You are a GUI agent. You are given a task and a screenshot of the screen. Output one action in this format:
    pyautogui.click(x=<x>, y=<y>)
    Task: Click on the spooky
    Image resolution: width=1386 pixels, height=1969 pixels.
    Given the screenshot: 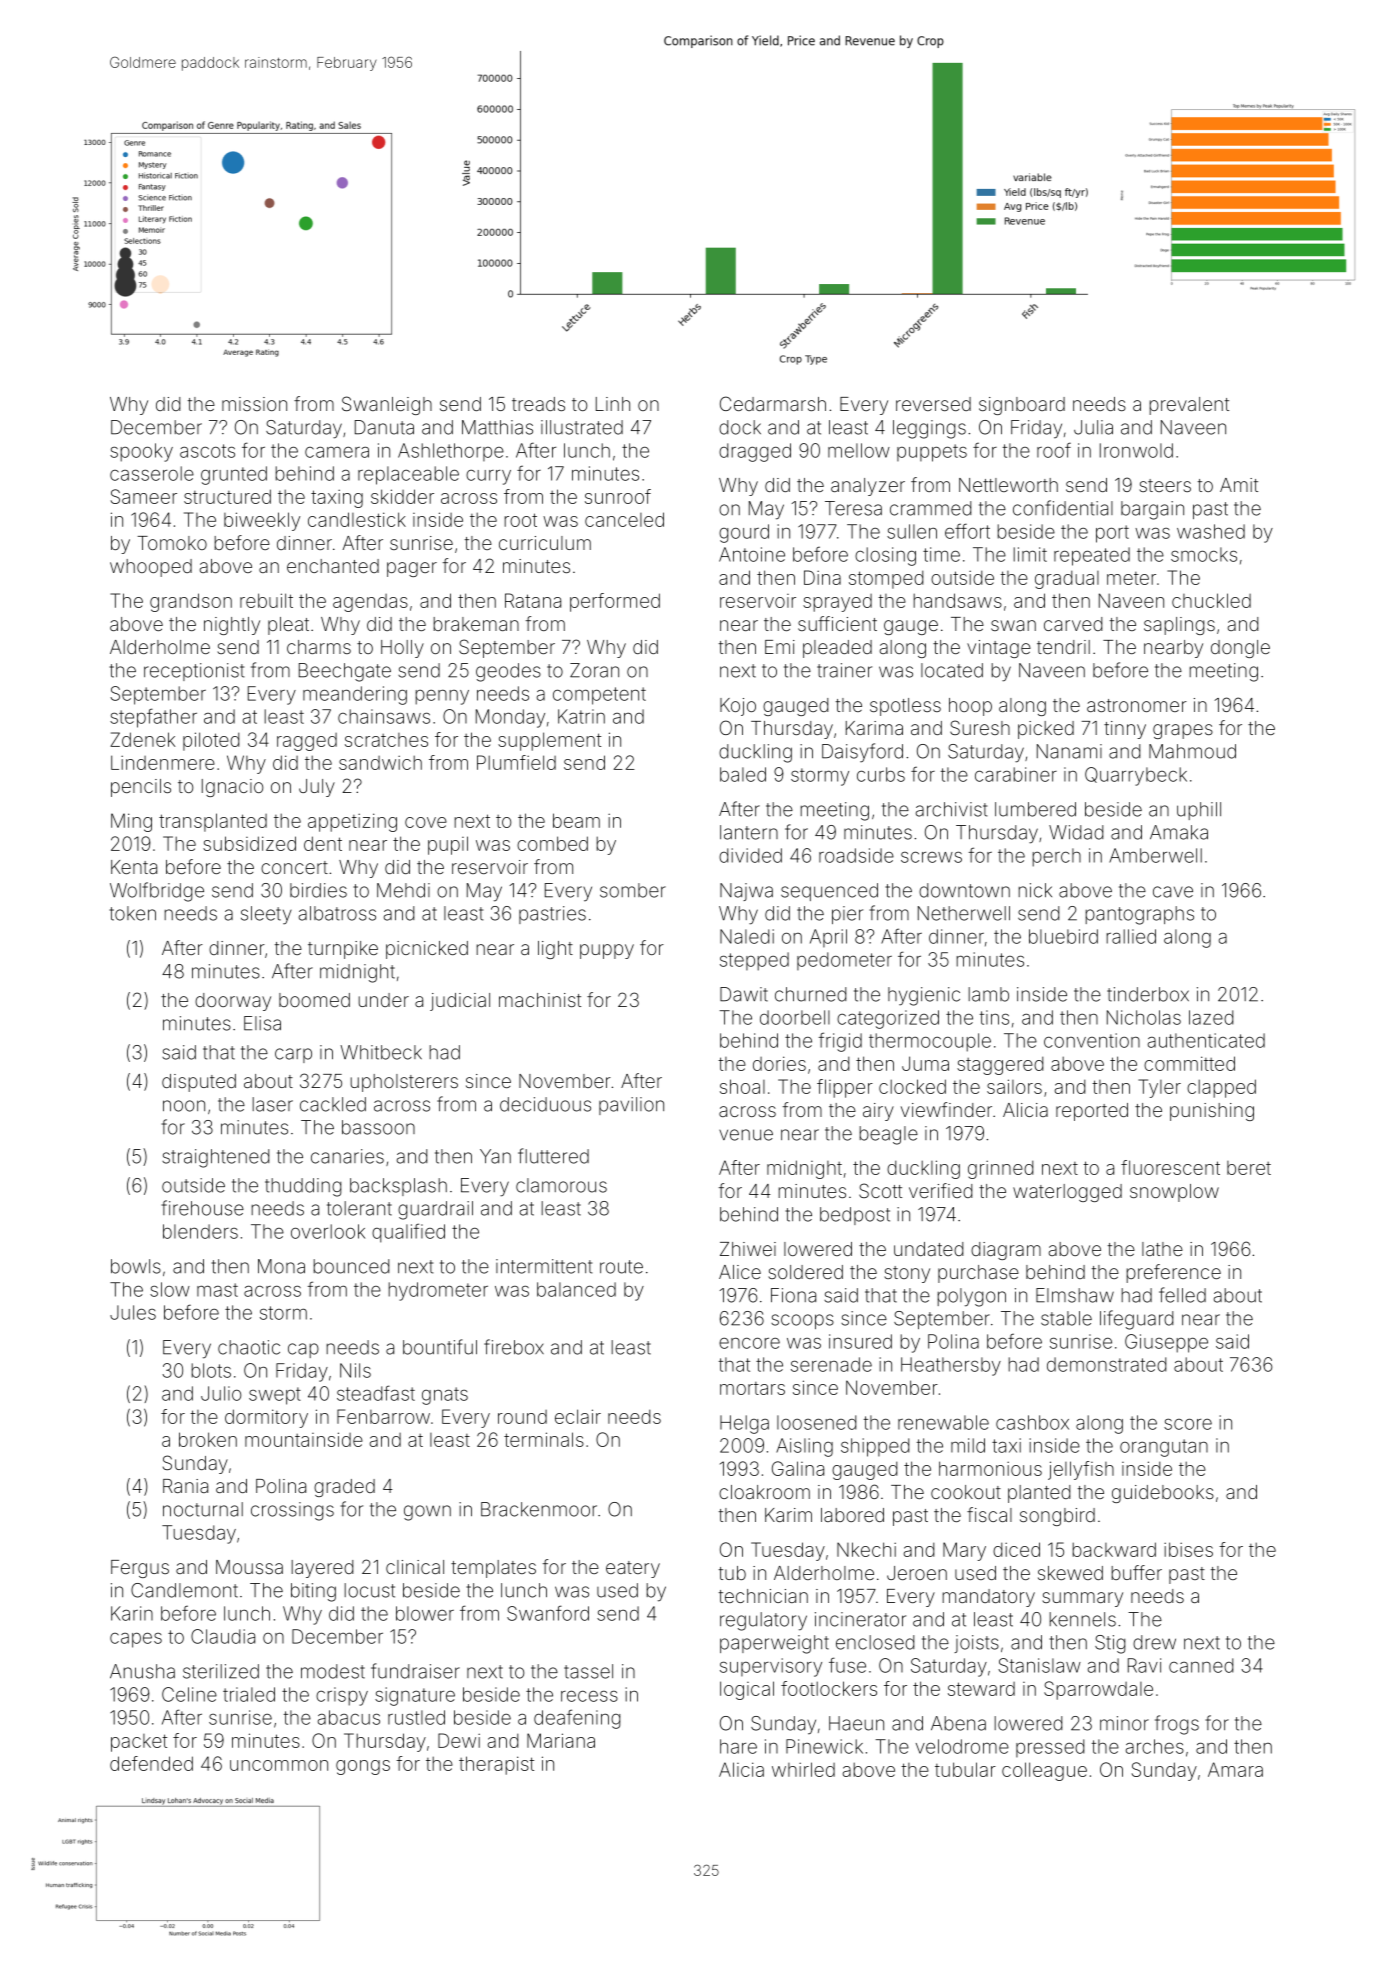 What is the action you would take?
    pyautogui.click(x=141, y=452)
